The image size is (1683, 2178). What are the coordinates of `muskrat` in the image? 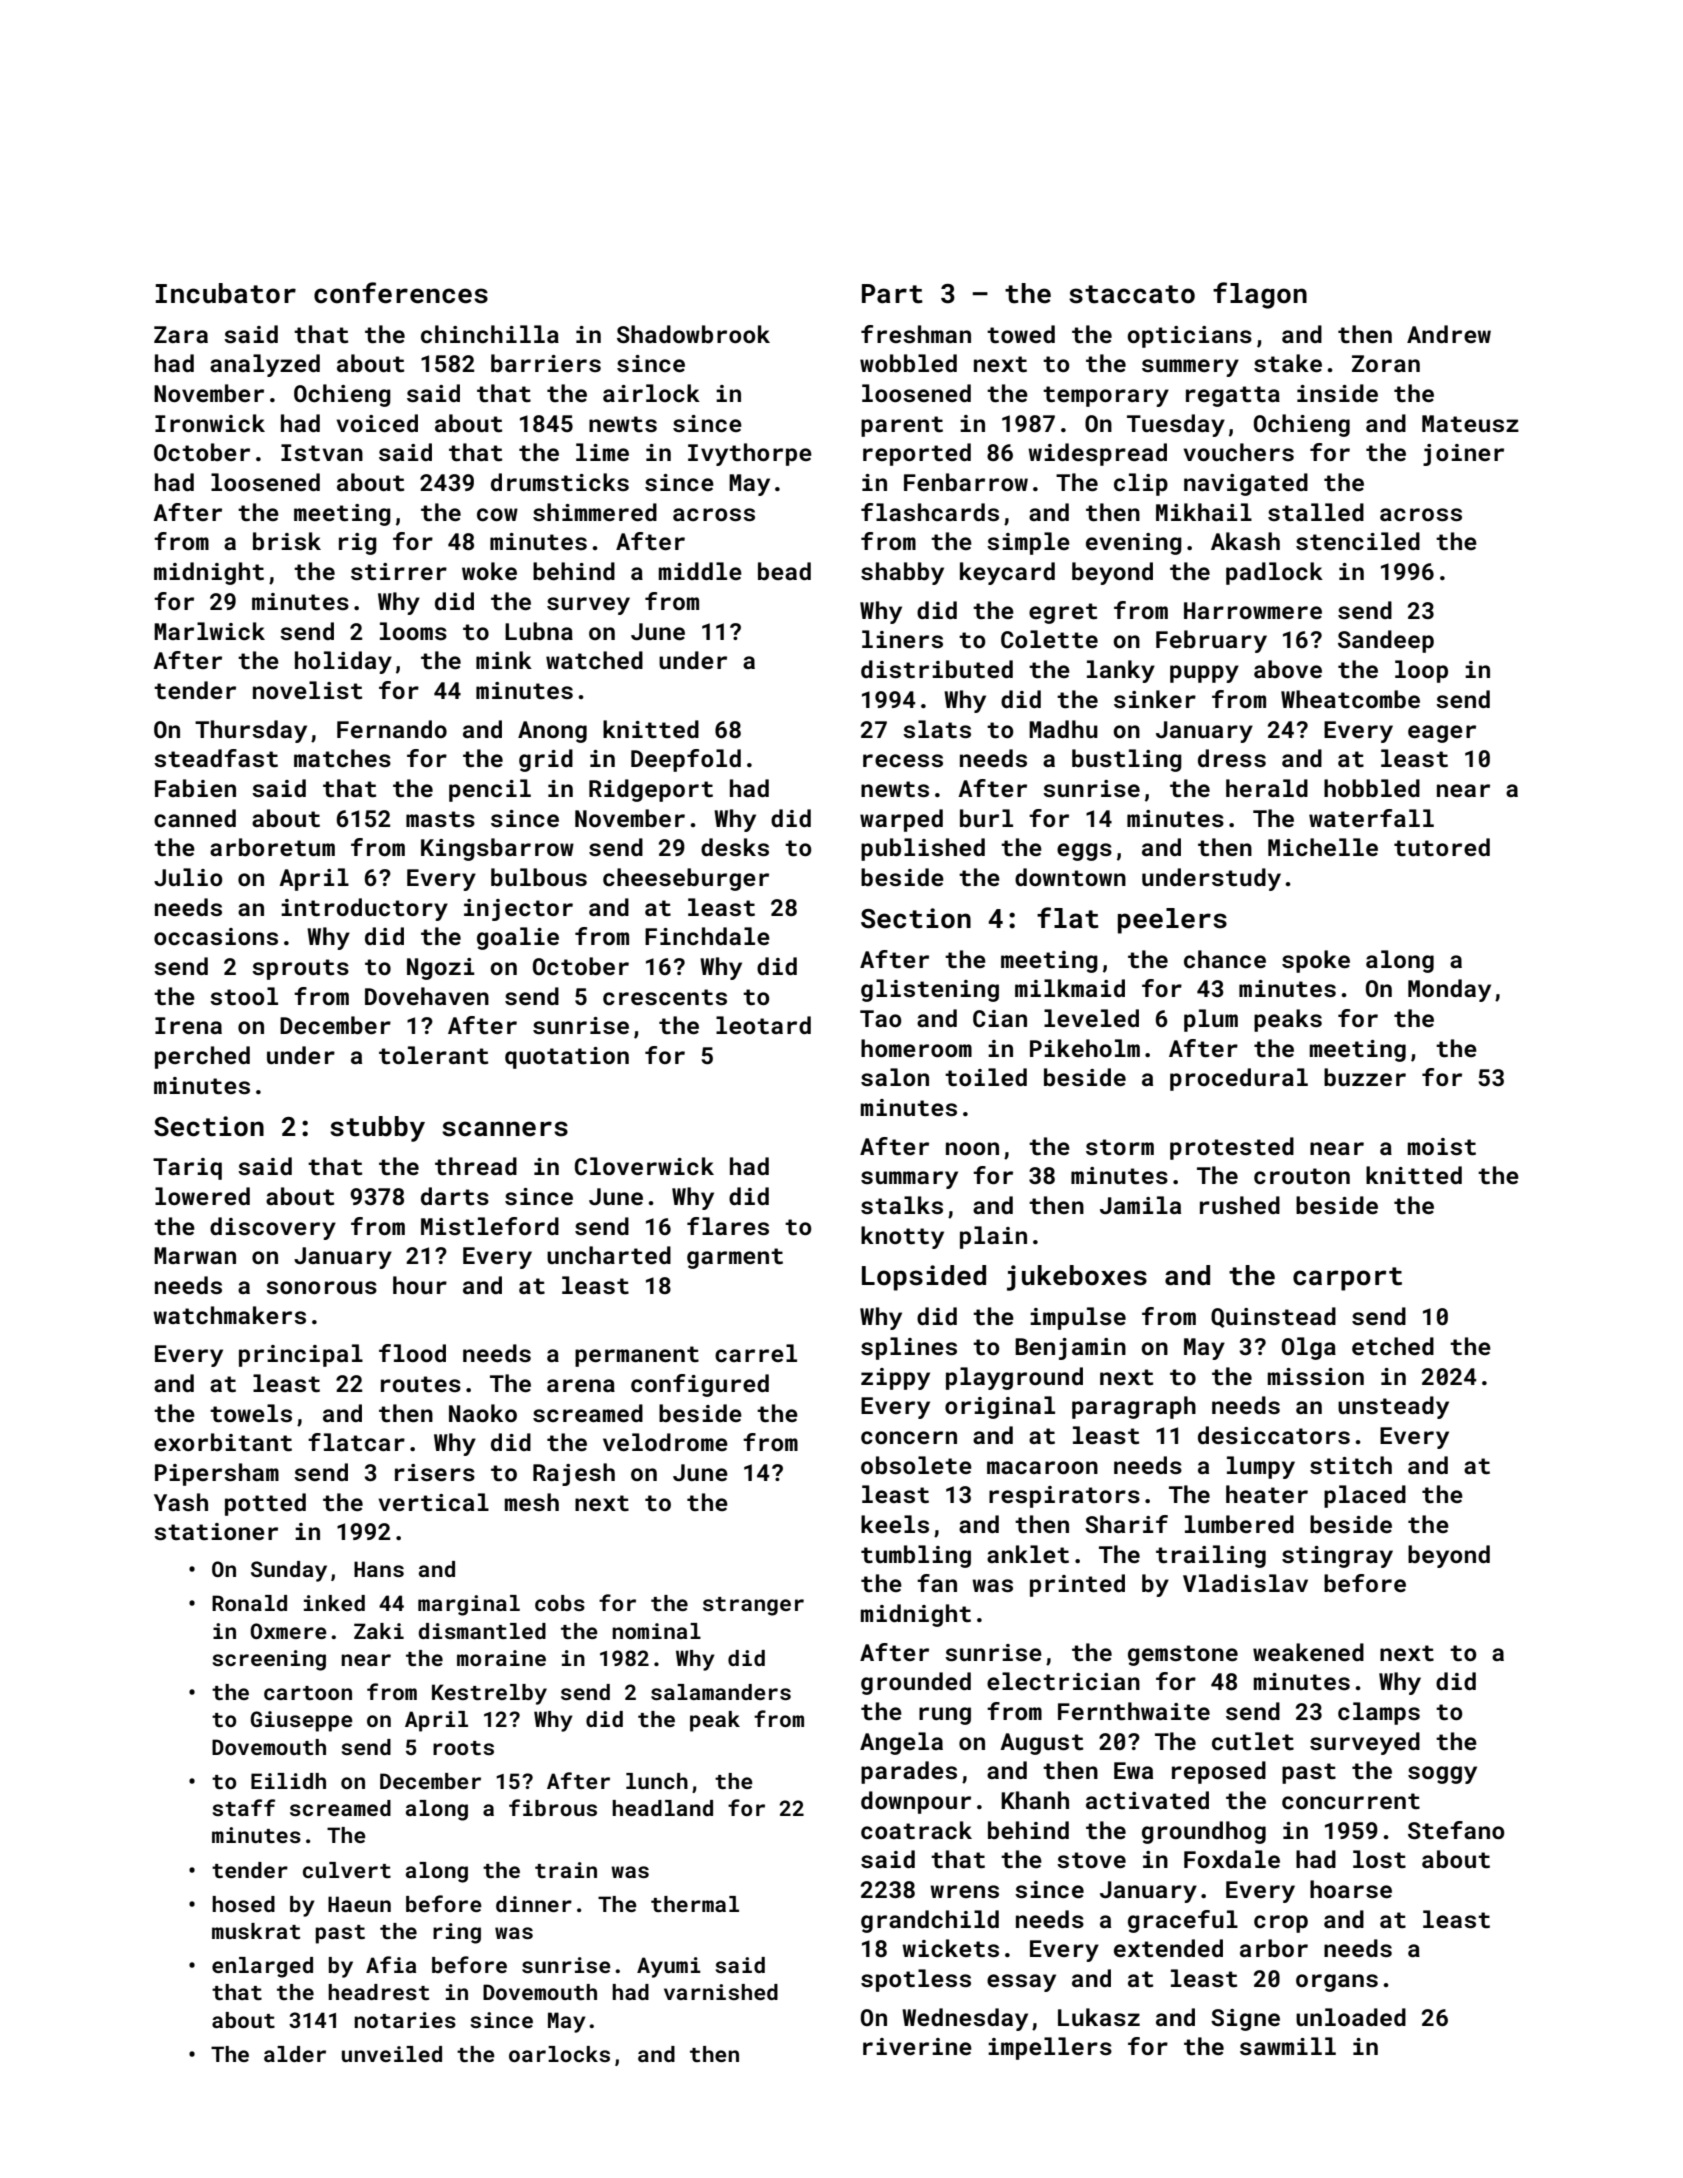 It's located at (256, 1931).
